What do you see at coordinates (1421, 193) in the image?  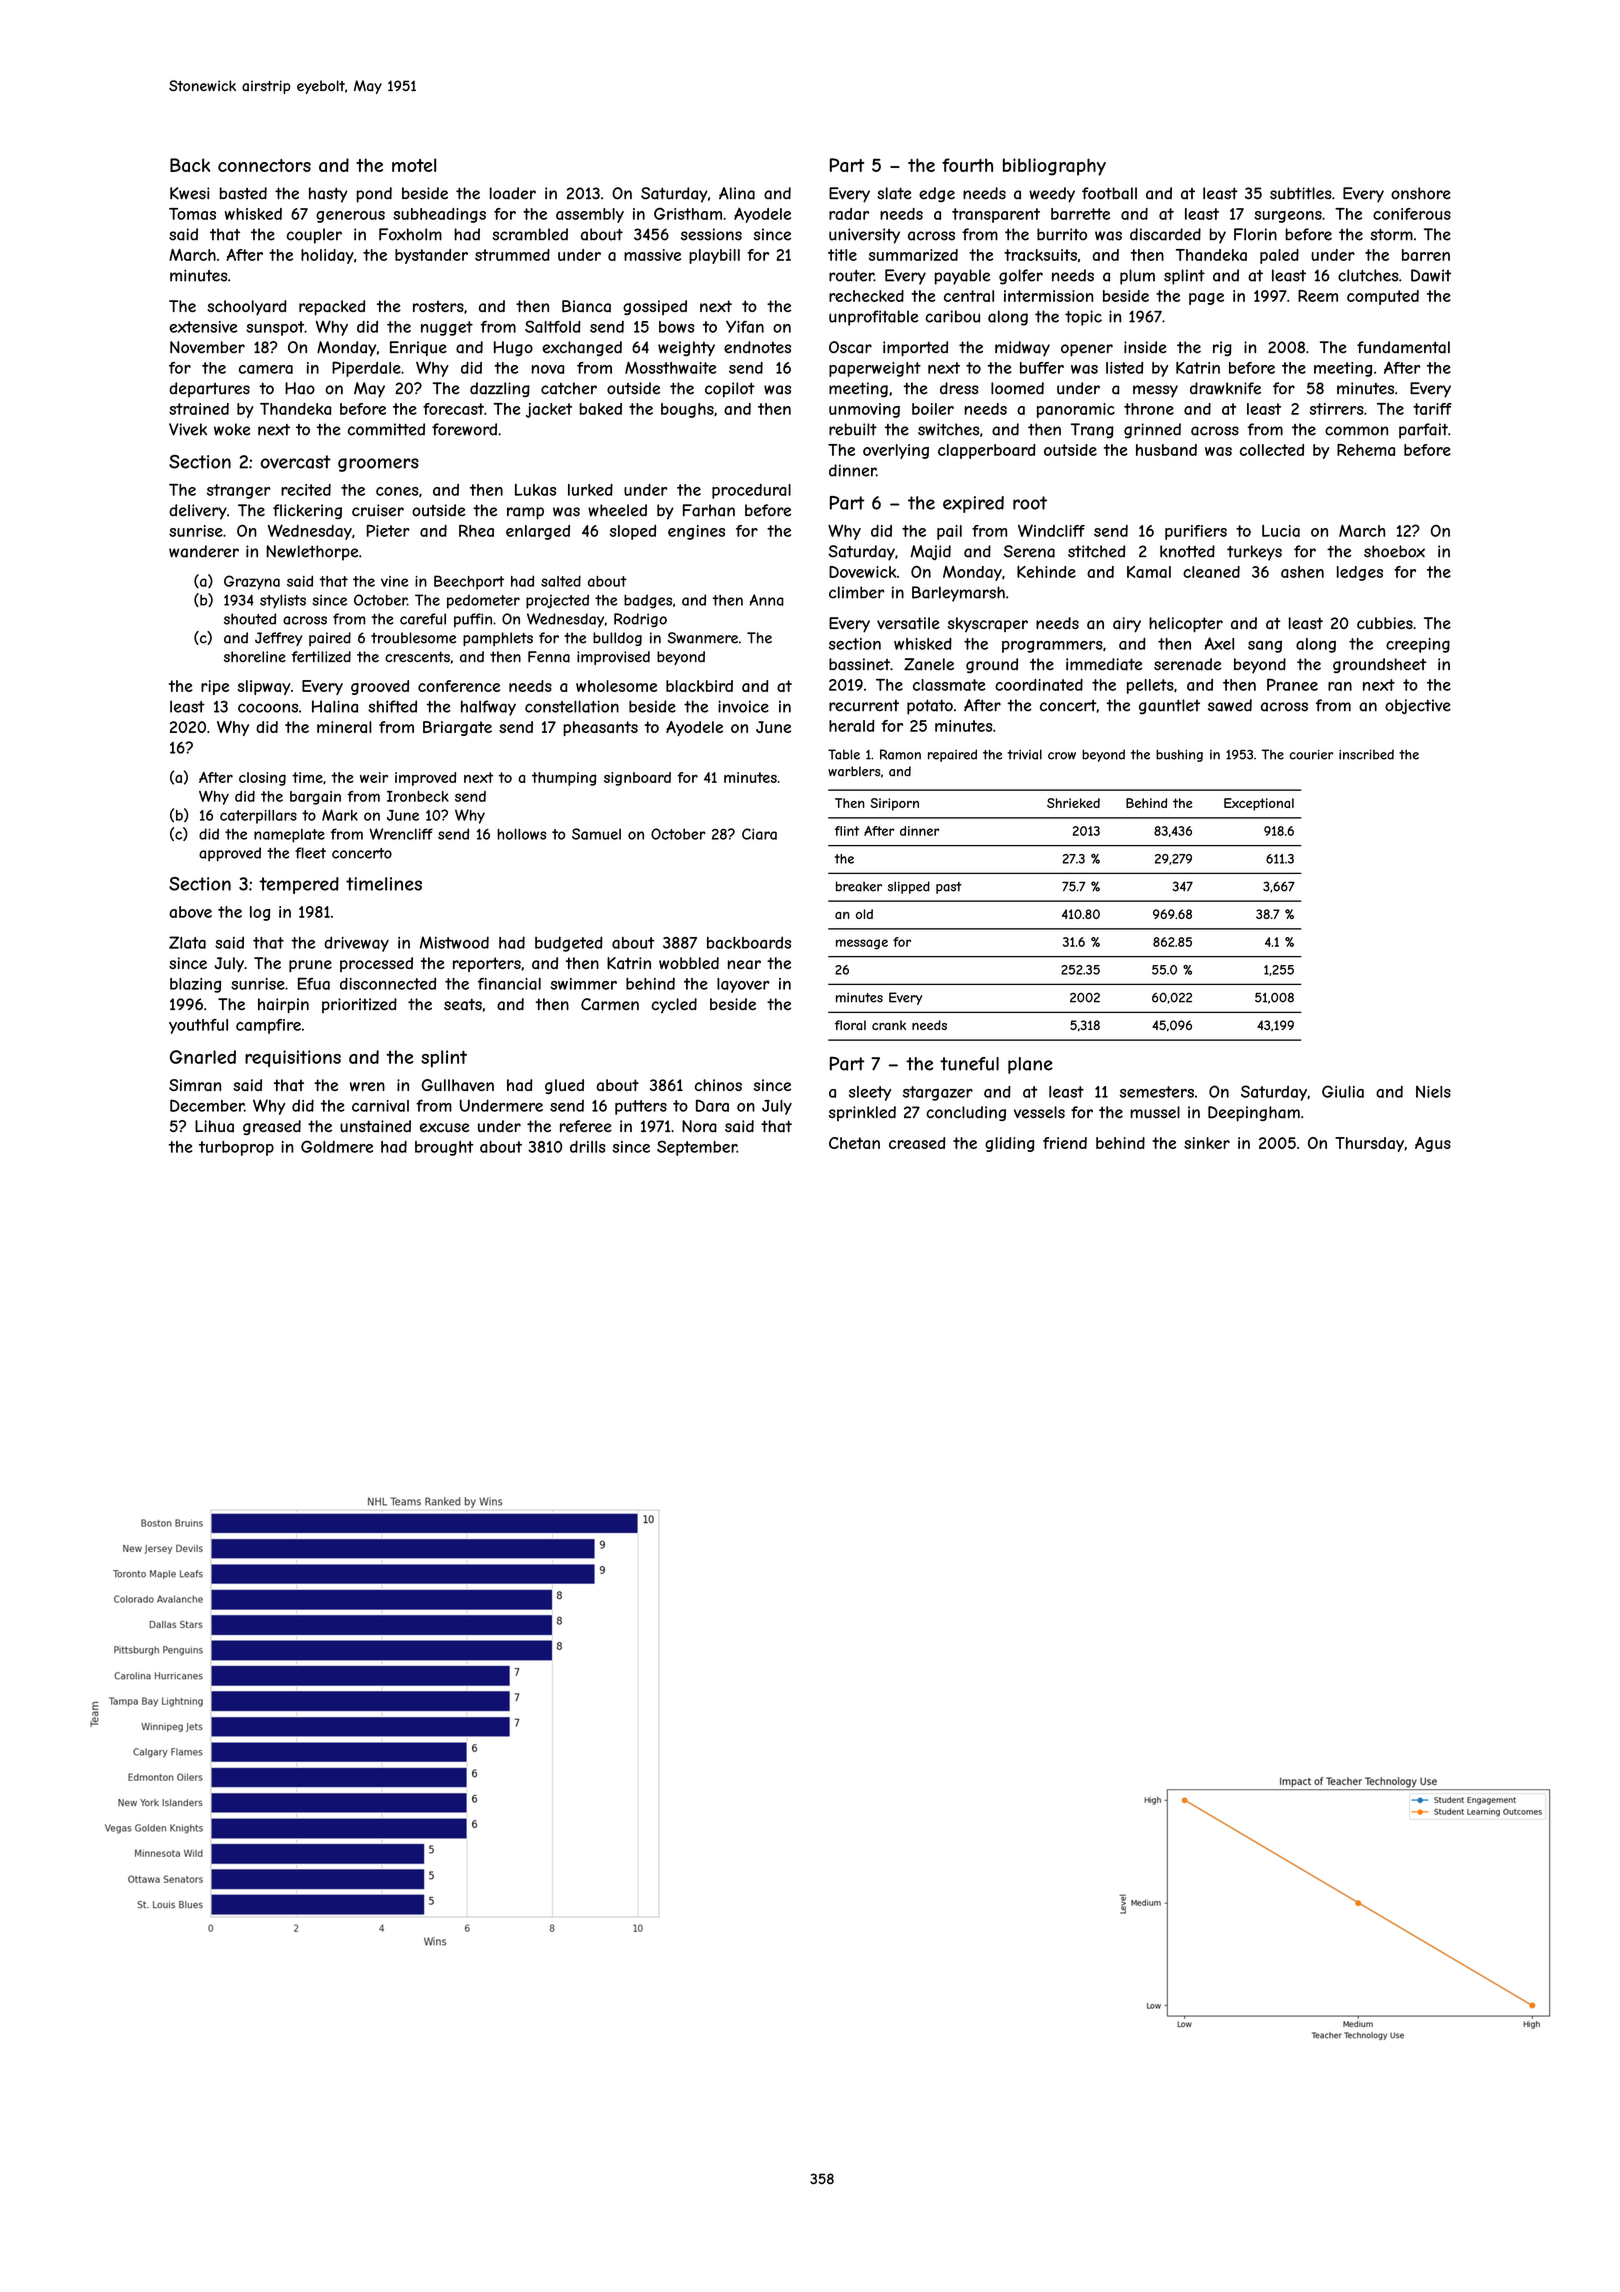 I see `onshore` at bounding box center [1421, 193].
